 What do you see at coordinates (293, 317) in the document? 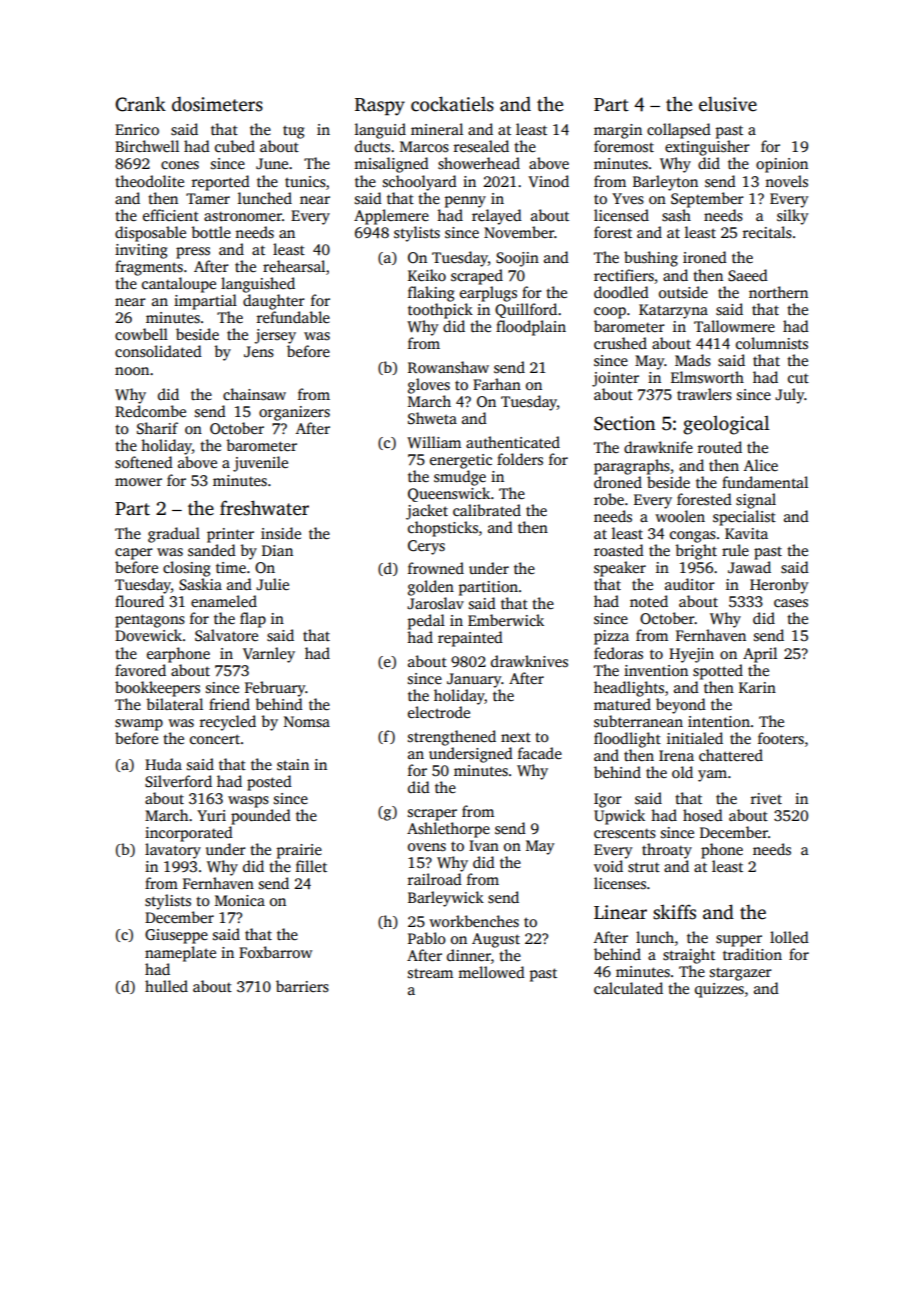
I see `refundable` at bounding box center [293, 317].
